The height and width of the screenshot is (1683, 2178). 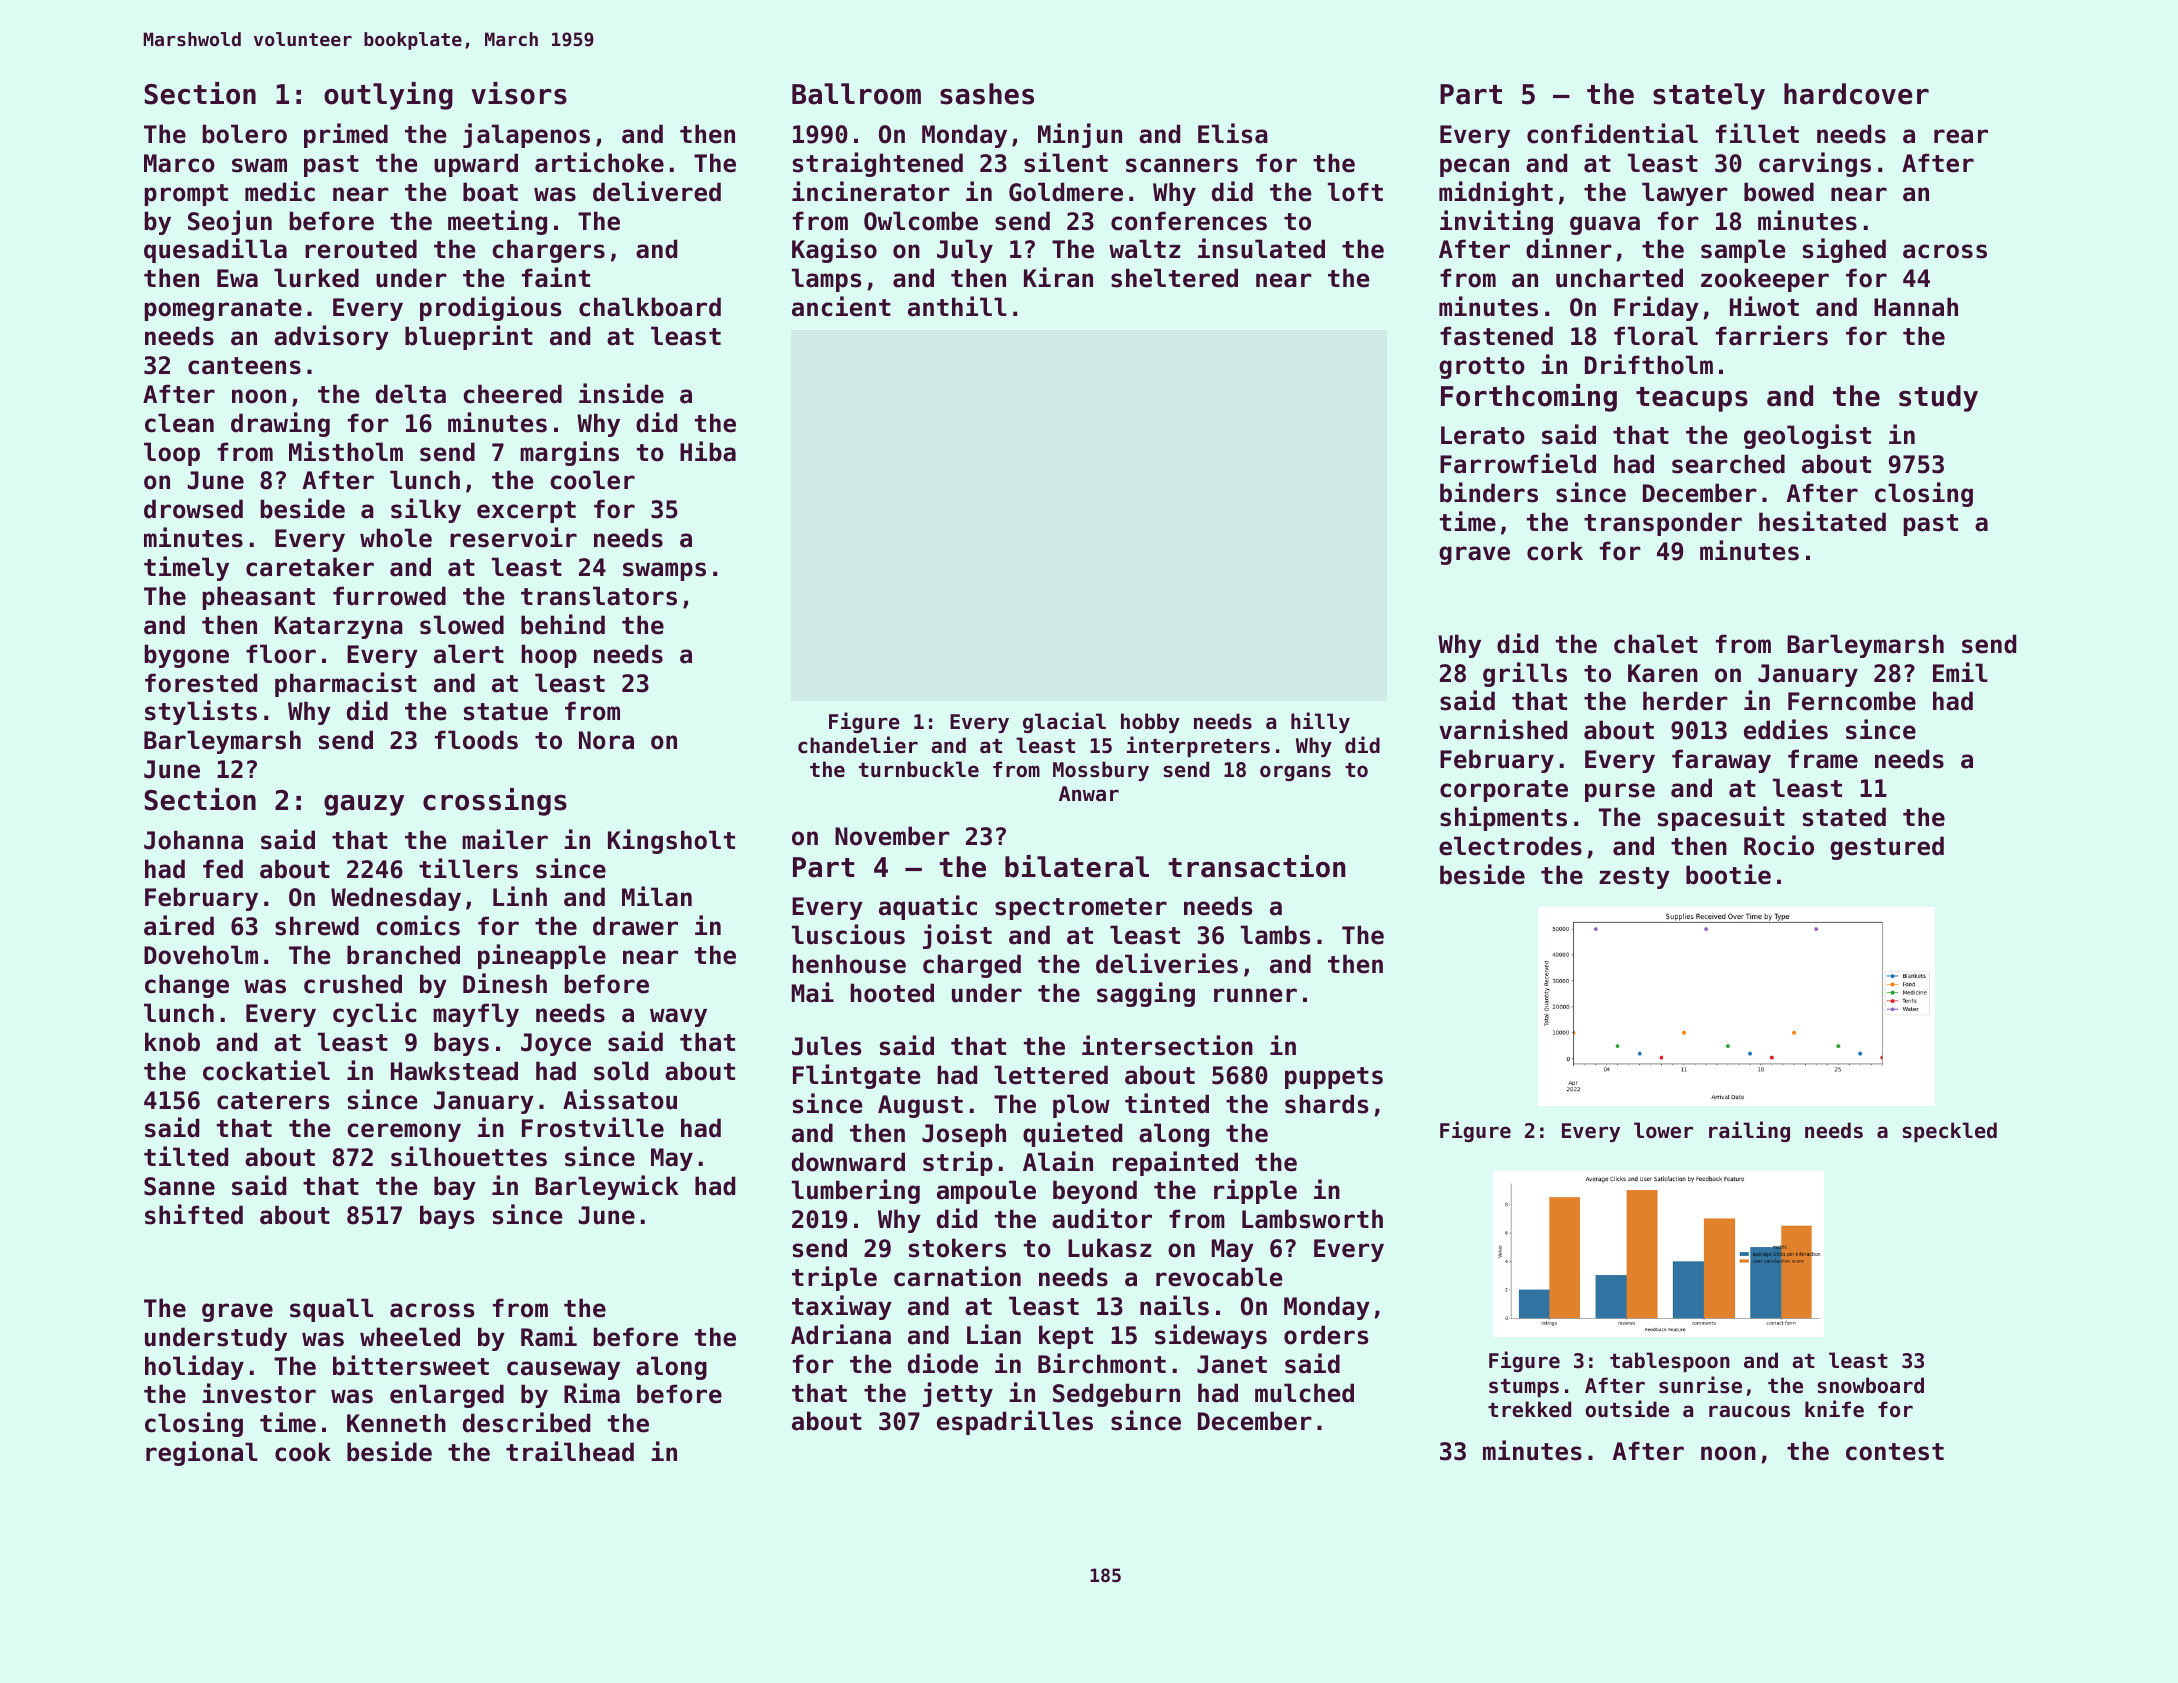 I want to click on Owlcombe, so click(x=921, y=221).
